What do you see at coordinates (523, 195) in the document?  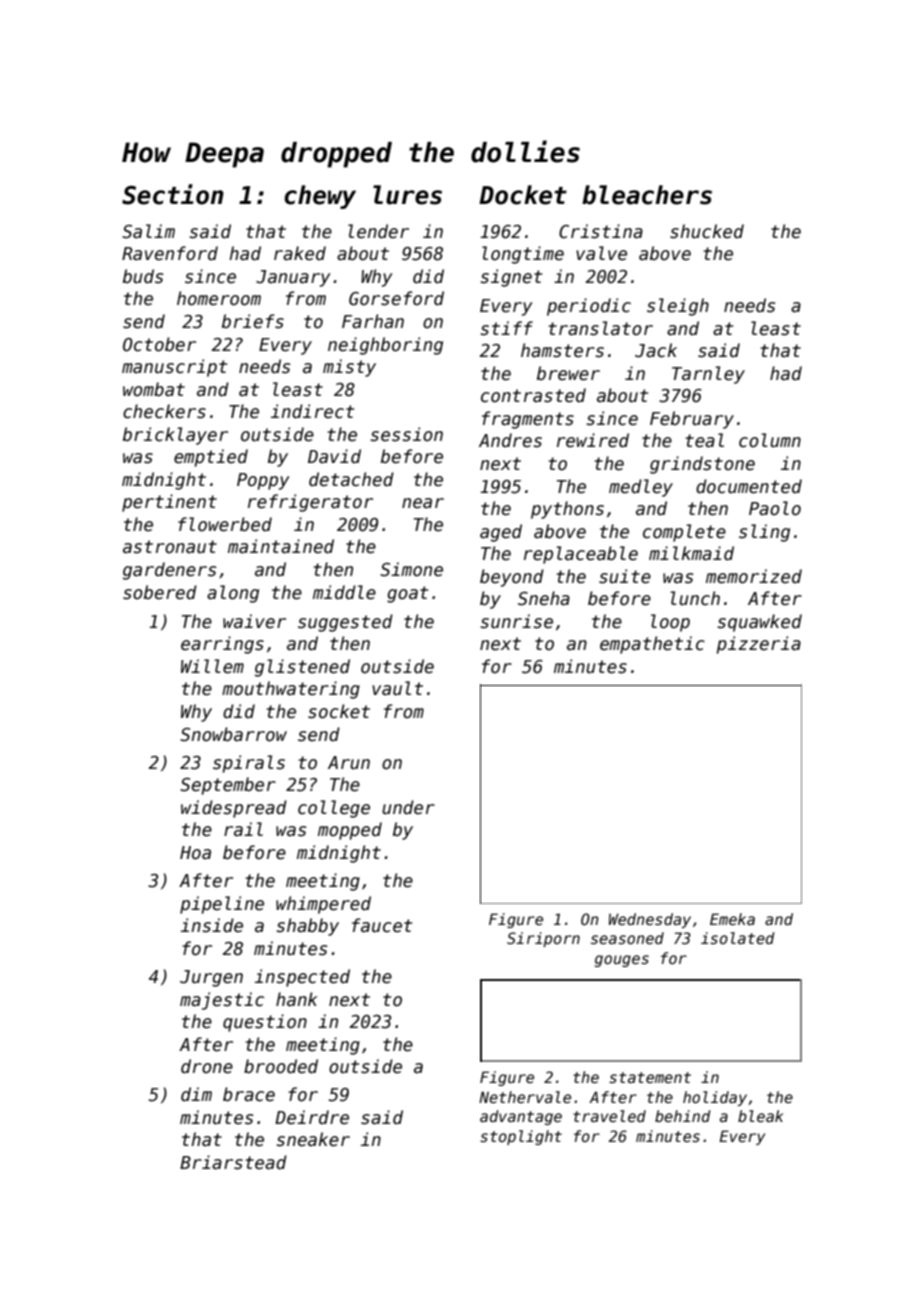 I see `Docket` at bounding box center [523, 195].
